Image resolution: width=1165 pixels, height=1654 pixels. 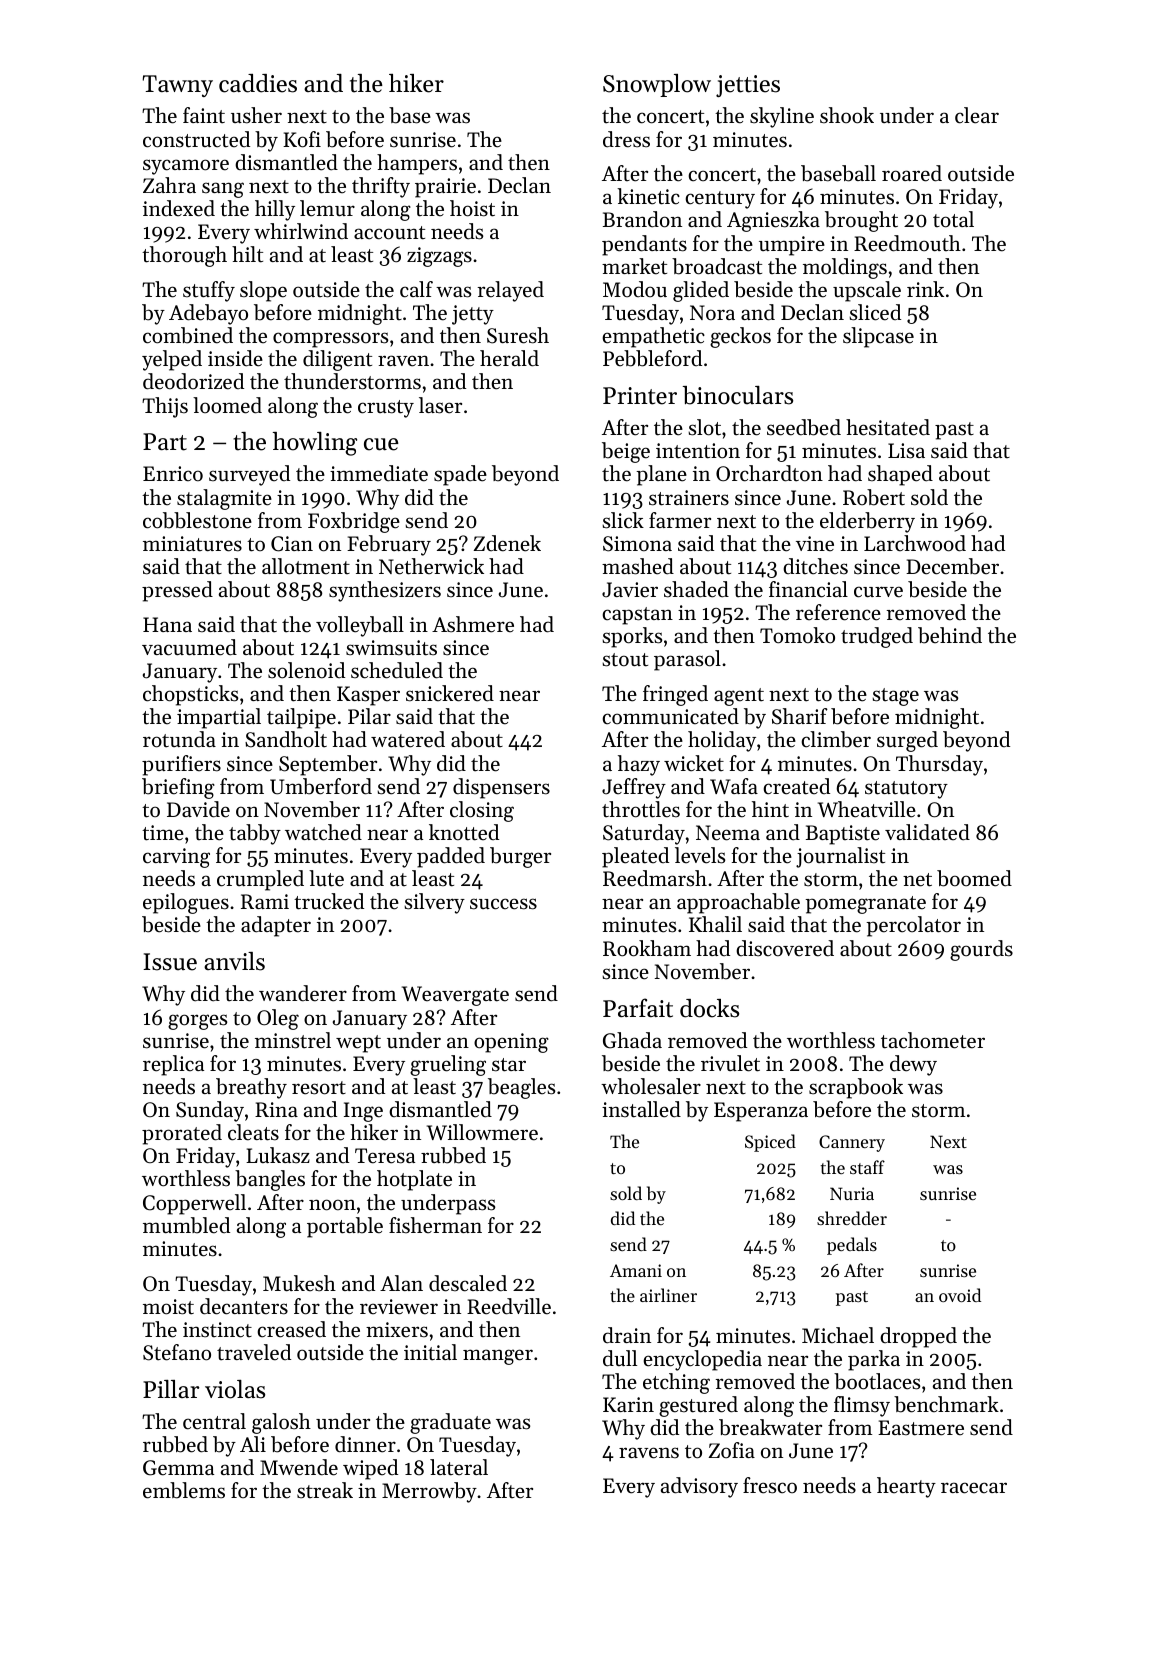 What do you see at coordinates (170, 962) in the document?
I see `Issue` at bounding box center [170, 962].
